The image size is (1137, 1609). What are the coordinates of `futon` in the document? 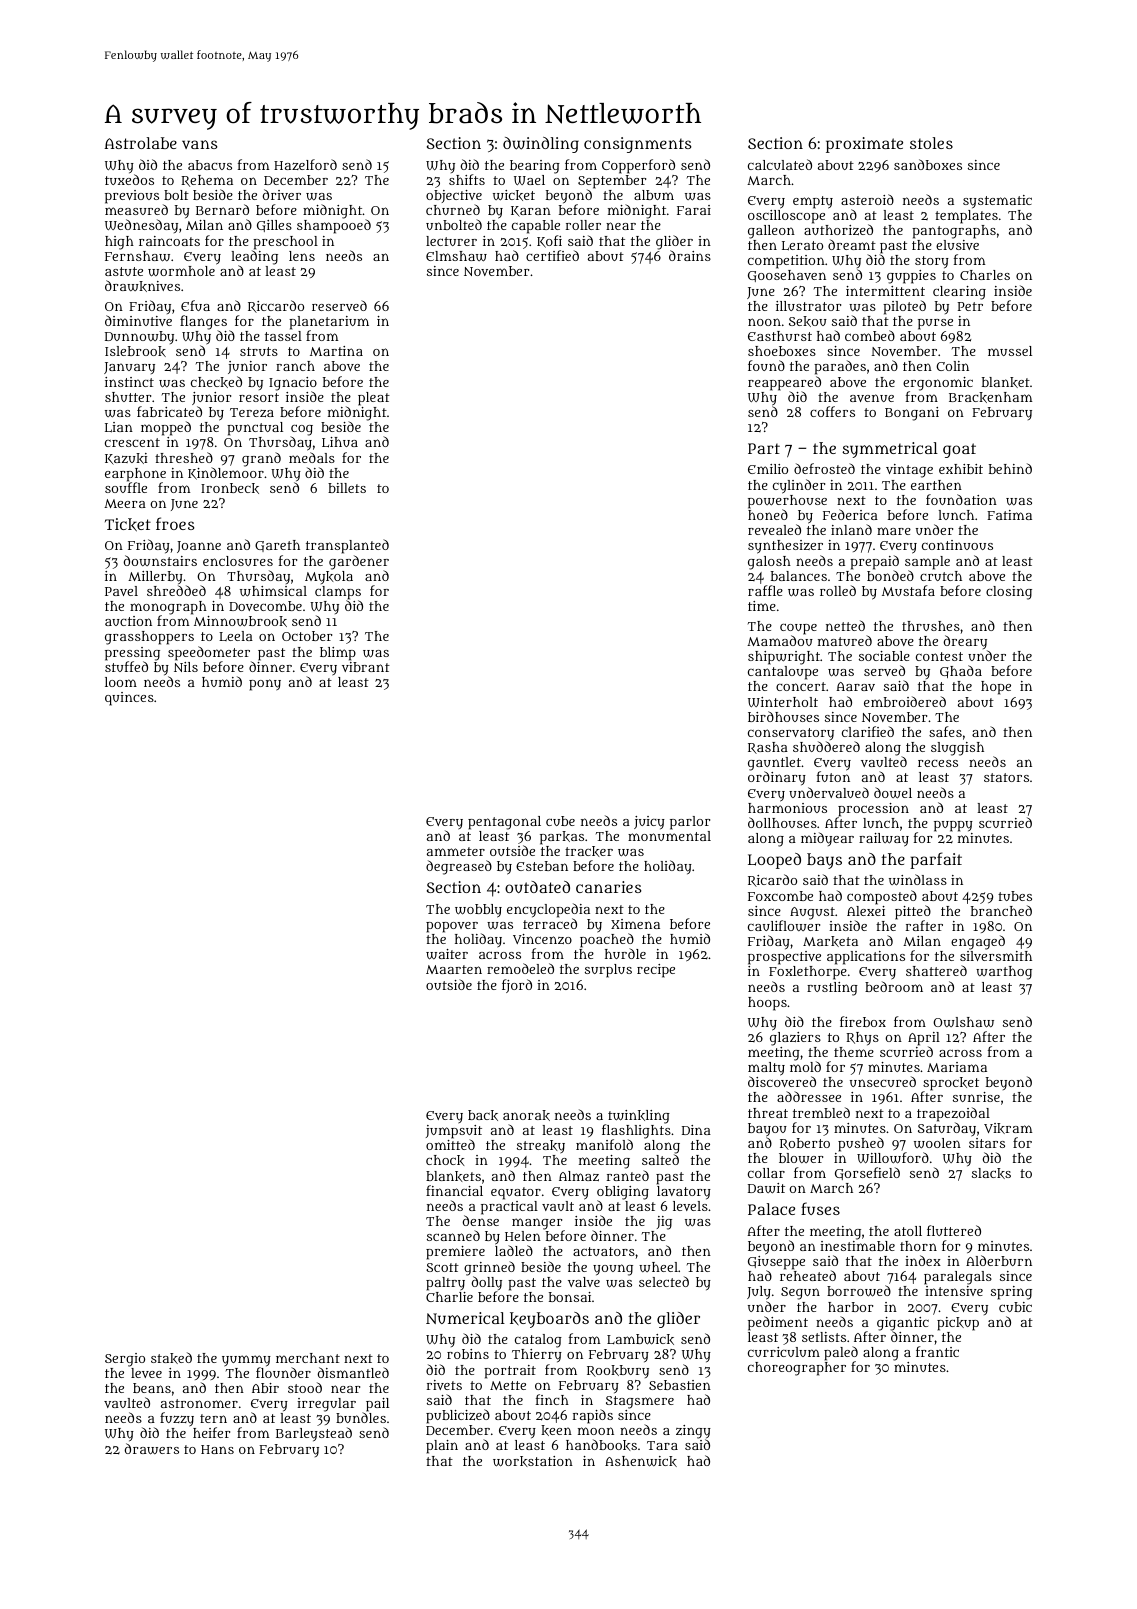 It's located at (833, 777).
